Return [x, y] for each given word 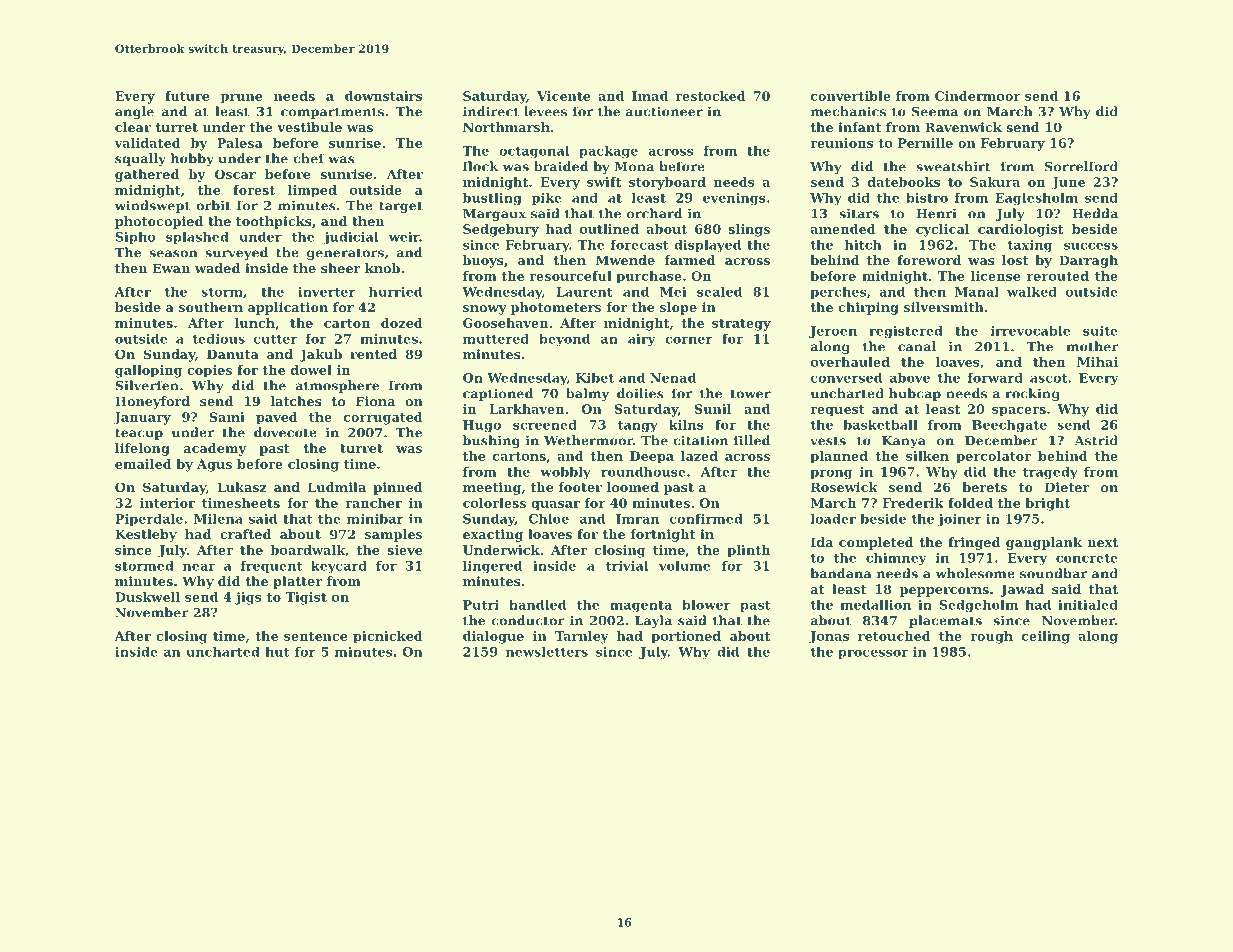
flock [480, 166]
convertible [851, 96]
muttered [496, 338]
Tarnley [582, 637]
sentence [315, 636]
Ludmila [337, 487]
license [995, 276]
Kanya [904, 442]
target [401, 207]
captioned [498, 394]
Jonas [829, 637]
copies [209, 371]
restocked [710, 96]
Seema [935, 112]
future [187, 96]
